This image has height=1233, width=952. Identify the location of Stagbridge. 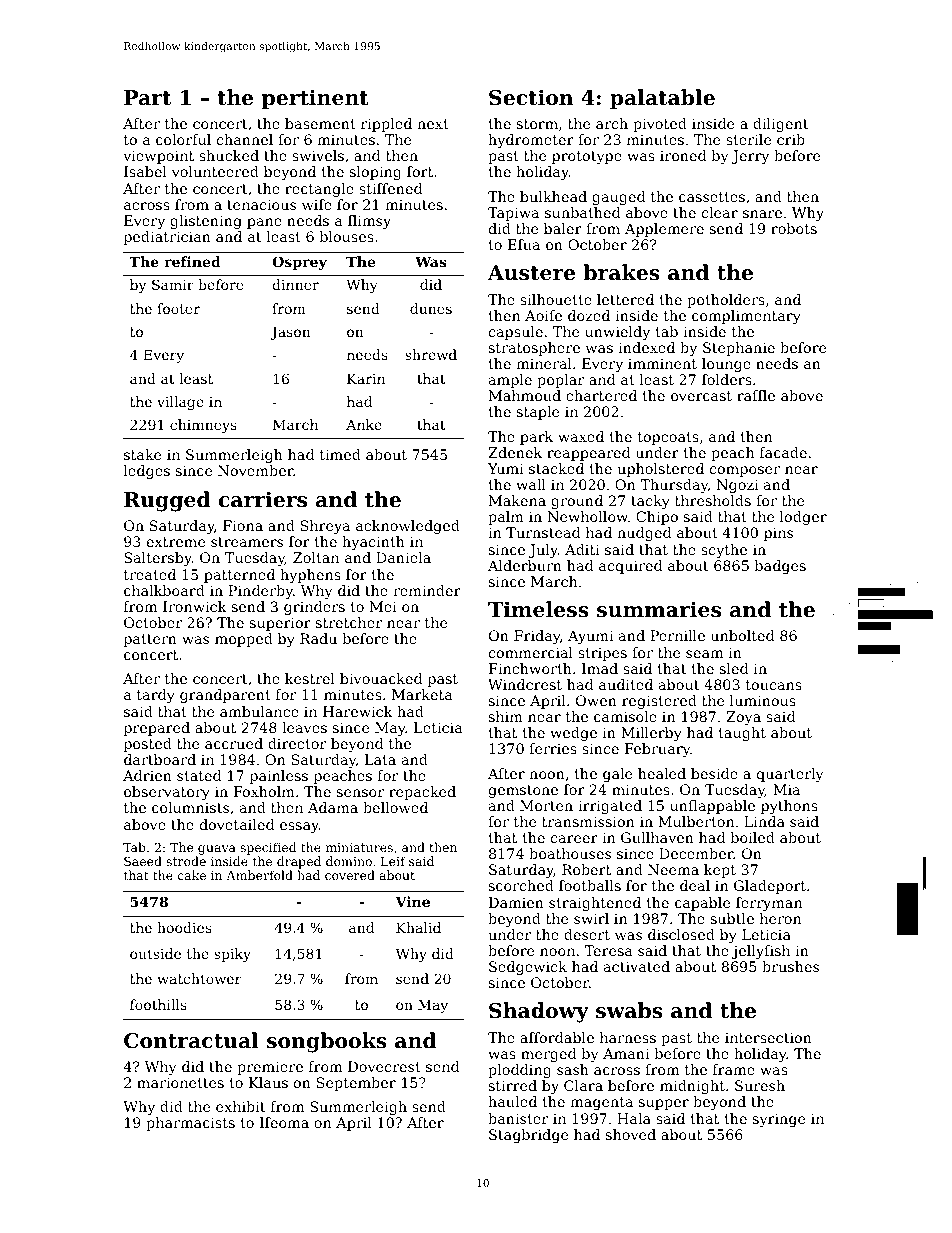
(528, 1136).
